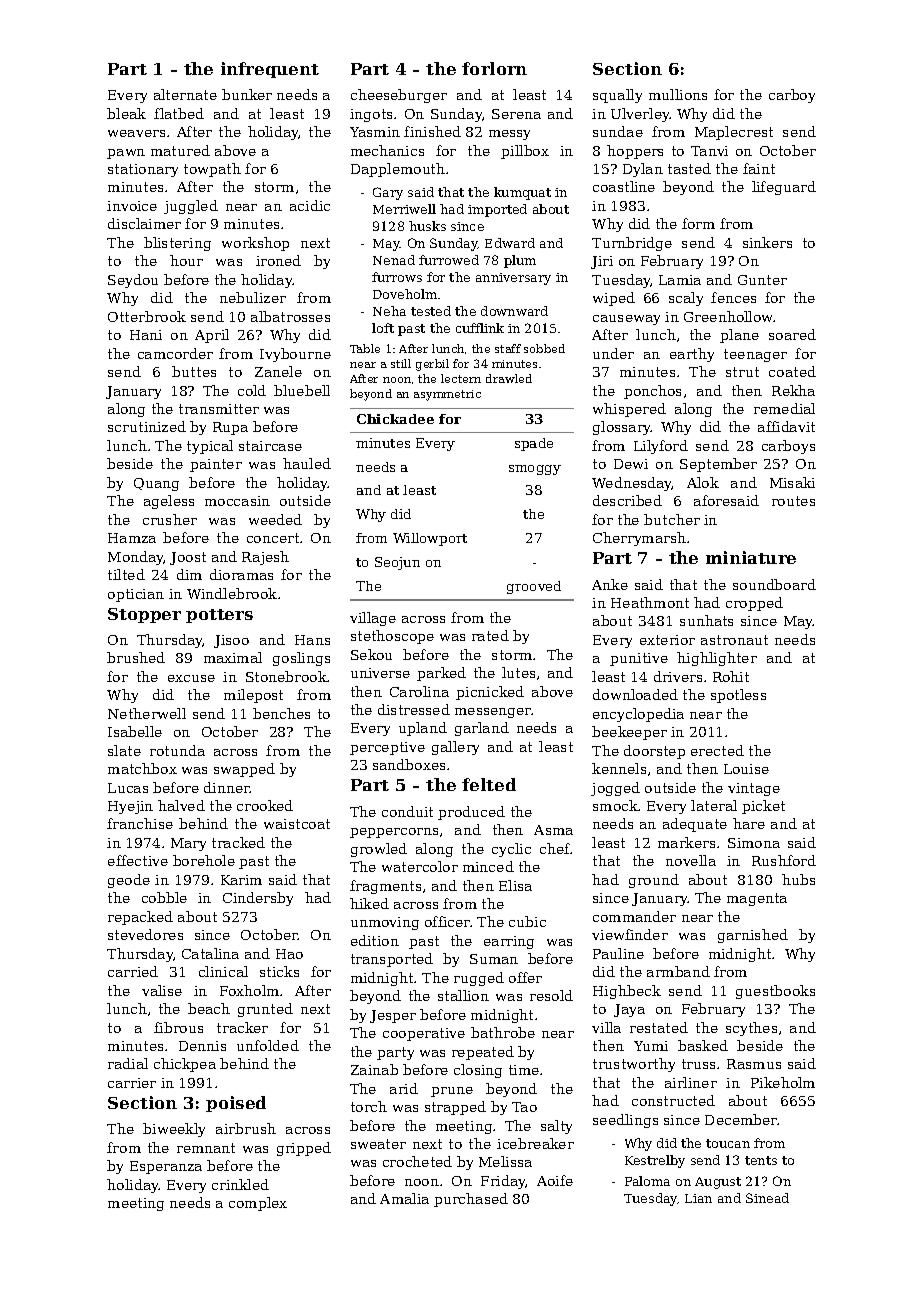 The width and height of the screenshot is (924, 1308). What do you see at coordinates (441, 674) in the screenshot?
I see `parked` at bounding box center [441, 674].
